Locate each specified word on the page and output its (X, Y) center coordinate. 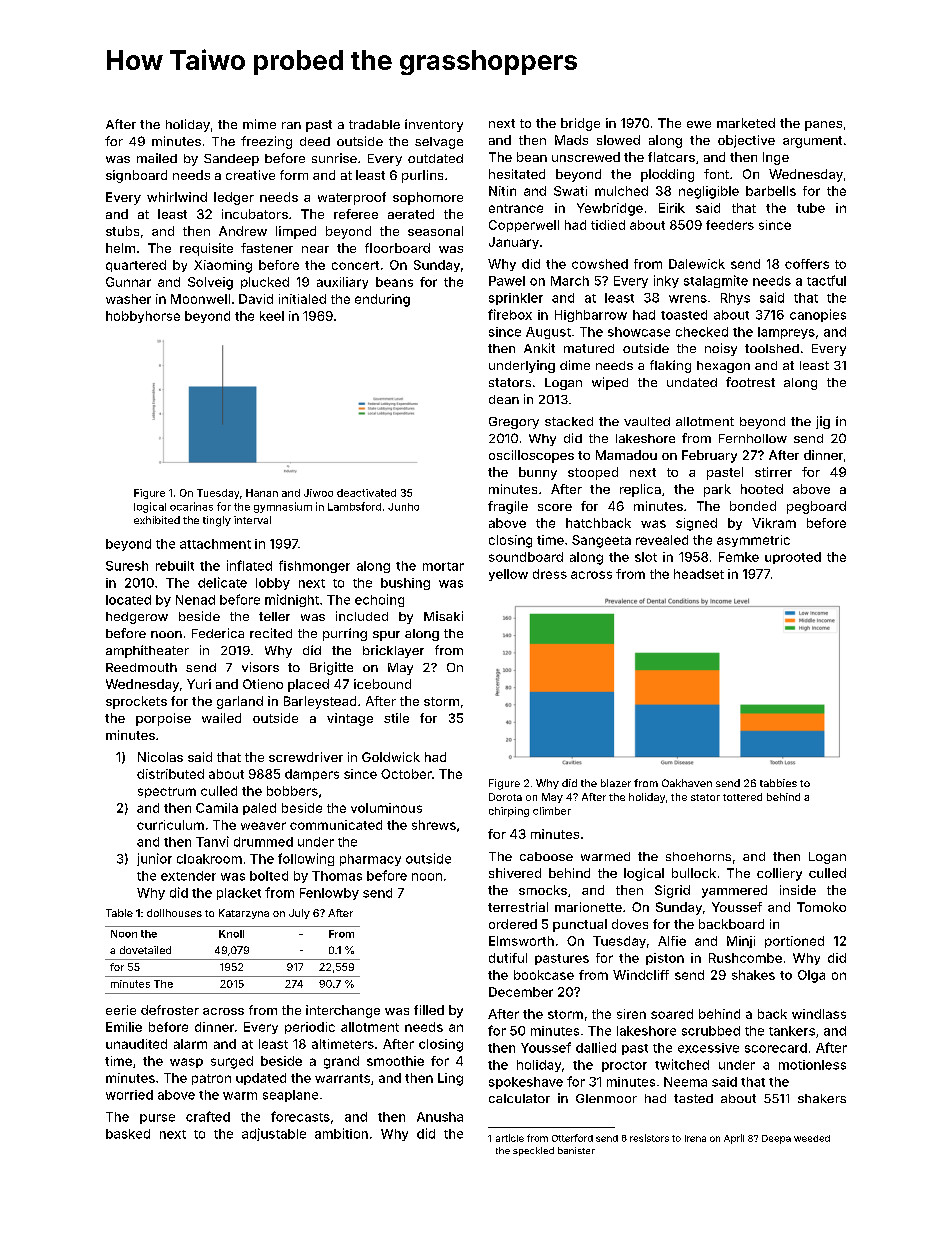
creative (250, 175)
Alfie (672, 941)
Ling (450, 1079)
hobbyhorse (143, 317)
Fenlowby (329, 894)
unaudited (136, 1044)
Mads (571, 140)
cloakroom (209, 859)
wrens (688, 299)
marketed (746, 123)
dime (575, 365)
